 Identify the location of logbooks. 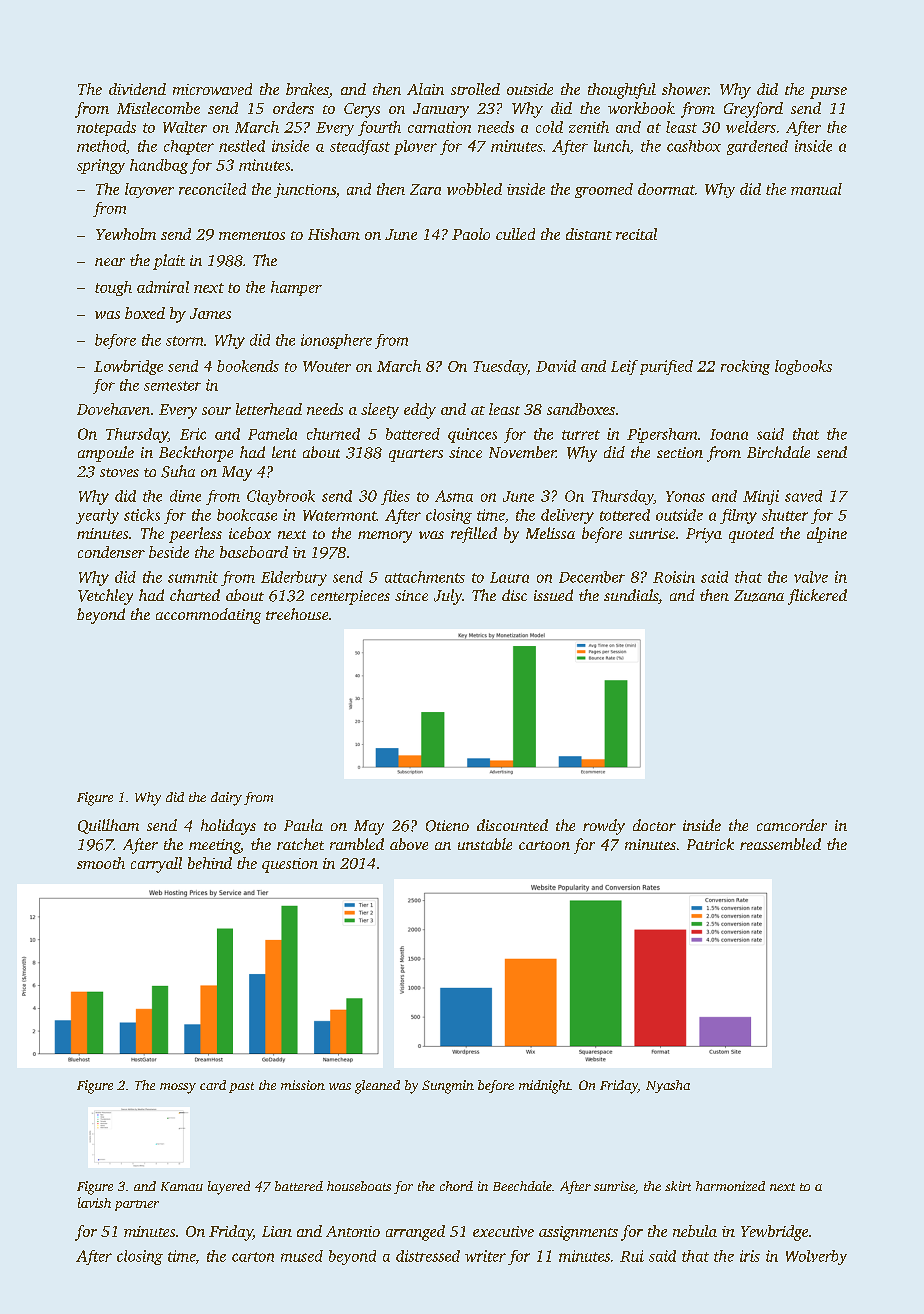
(803, 367).
